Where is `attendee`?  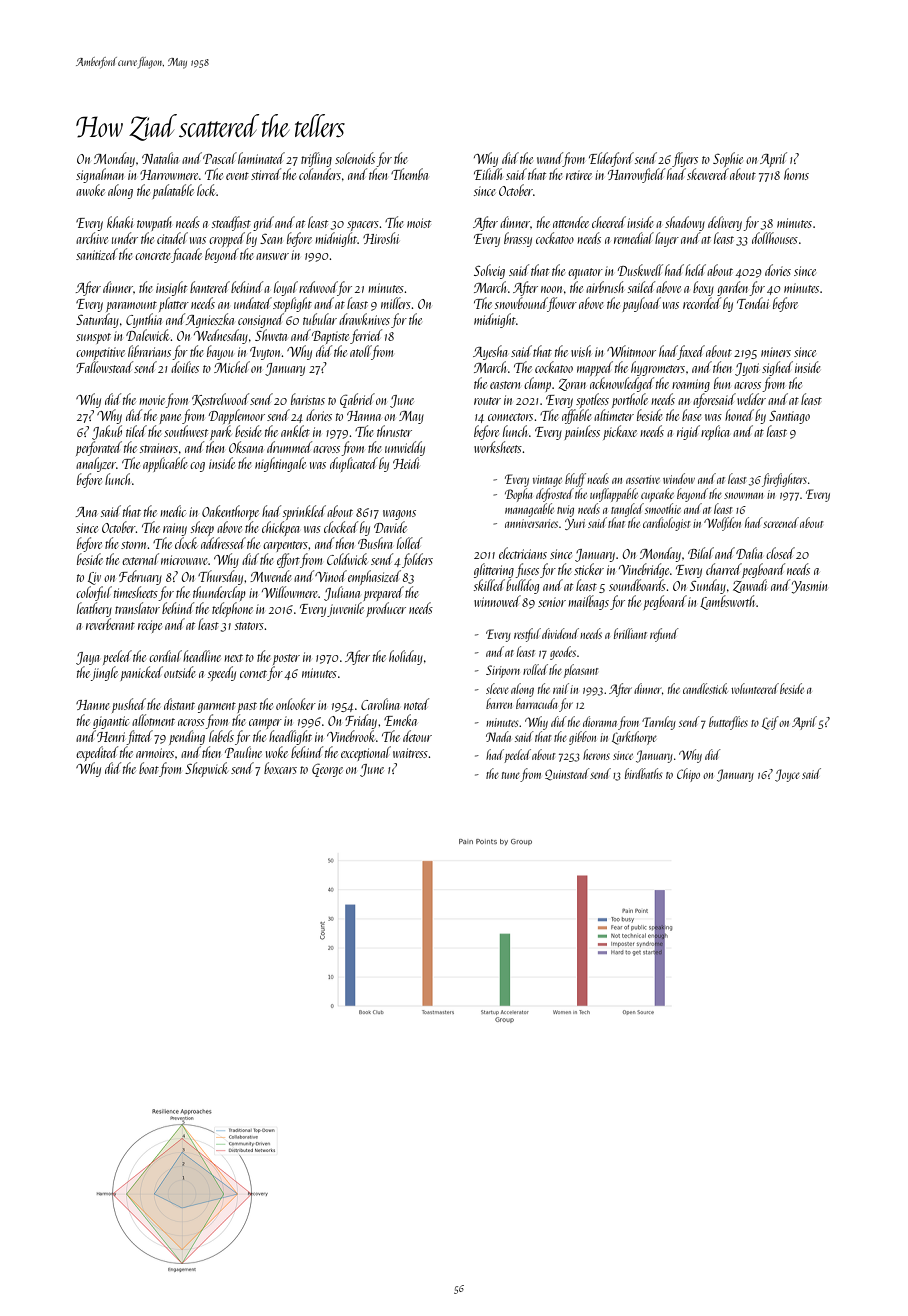
attendee is located at coordinates (571, 222).
